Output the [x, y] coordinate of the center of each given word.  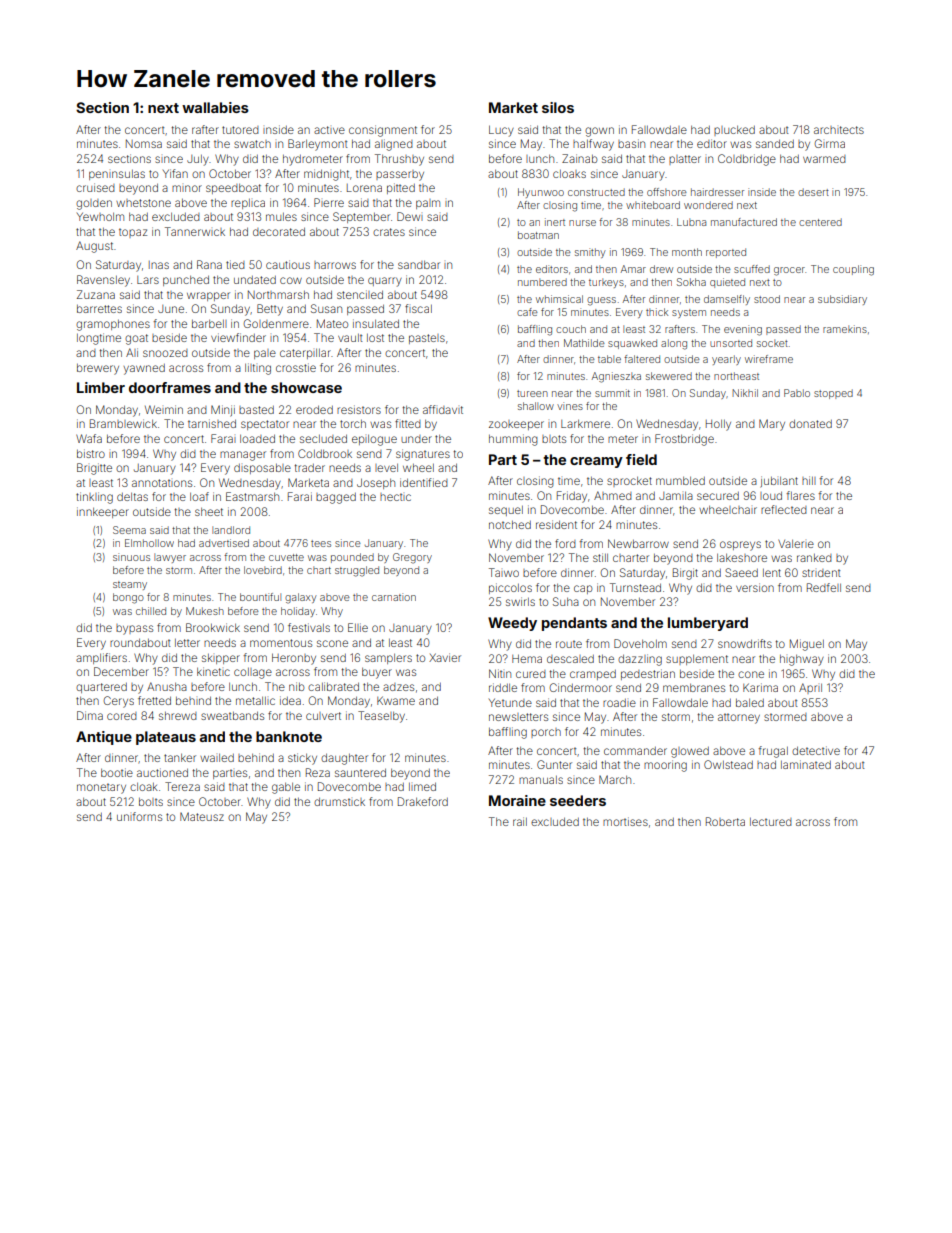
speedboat [233, 189]
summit [612, 393]
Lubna [691, 222]
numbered [542, 282]
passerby [400, 175]
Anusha [167, 686]
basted [256, 410]
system [689, 313]
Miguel [807, 645]
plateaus [166, 738]
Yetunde [510, 703]
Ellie [358, 627]
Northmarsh [278, 294]
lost [375, 338]
